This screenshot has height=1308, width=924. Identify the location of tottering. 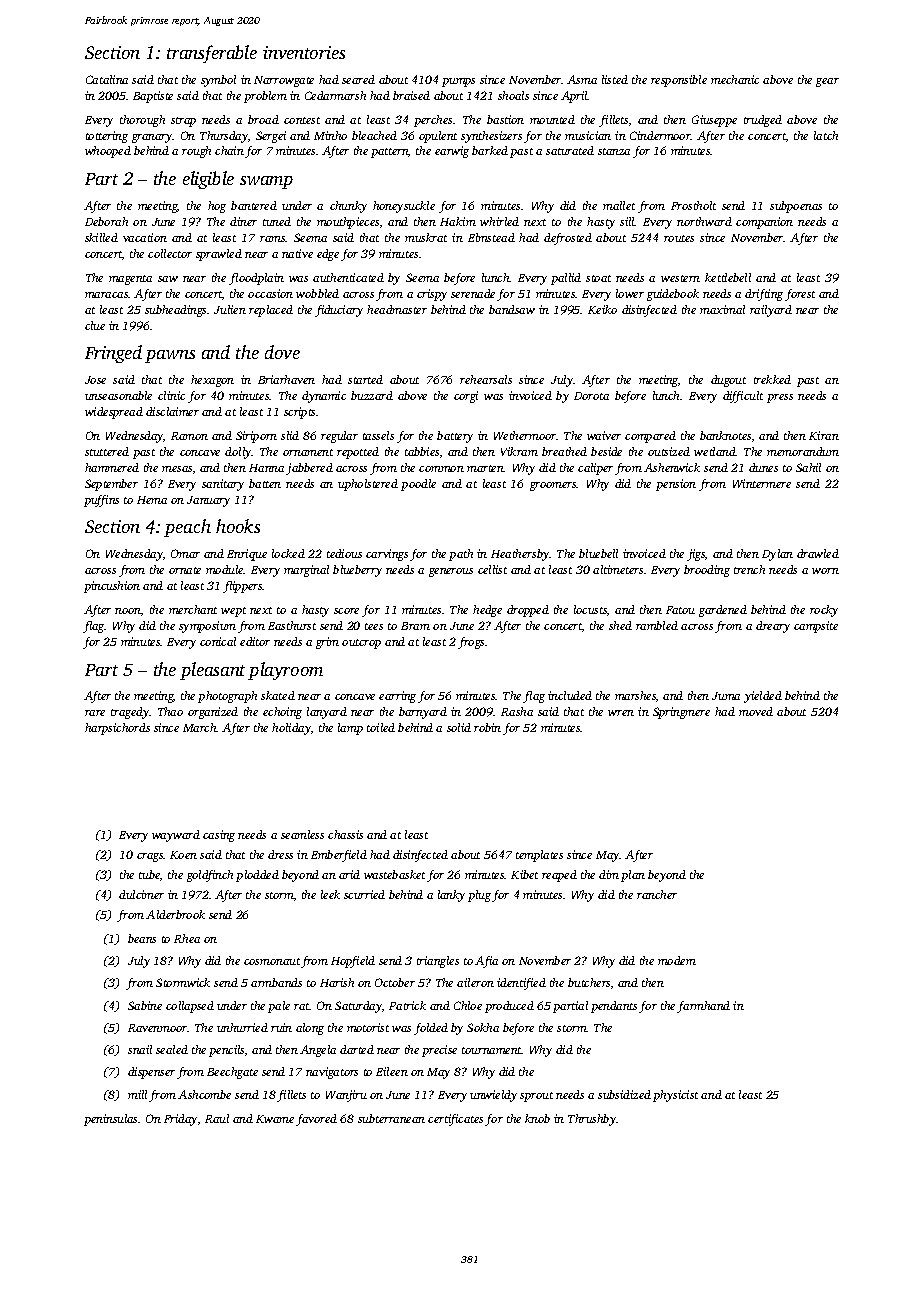
(107, 137).
